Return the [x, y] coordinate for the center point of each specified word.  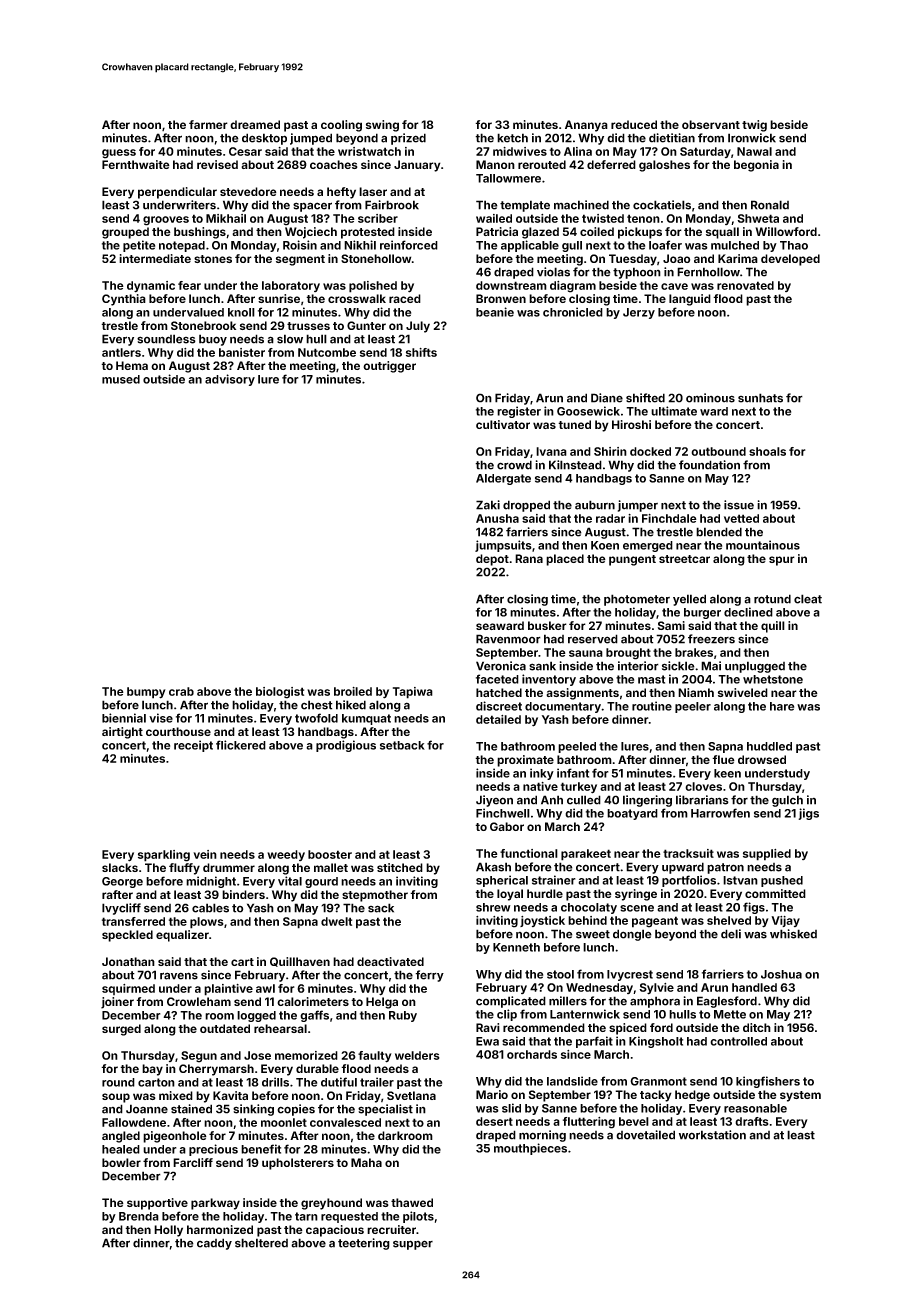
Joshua [781, 974]
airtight [122, 733]
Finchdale [669, 518]
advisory [230, 380]
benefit [261, 1149]
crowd [514, 465]
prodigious [346, 746]
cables [210, 908]
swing [382, 126]
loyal [510, 895]
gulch [787, 801]
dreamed [255, 124]
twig [754, 126]
